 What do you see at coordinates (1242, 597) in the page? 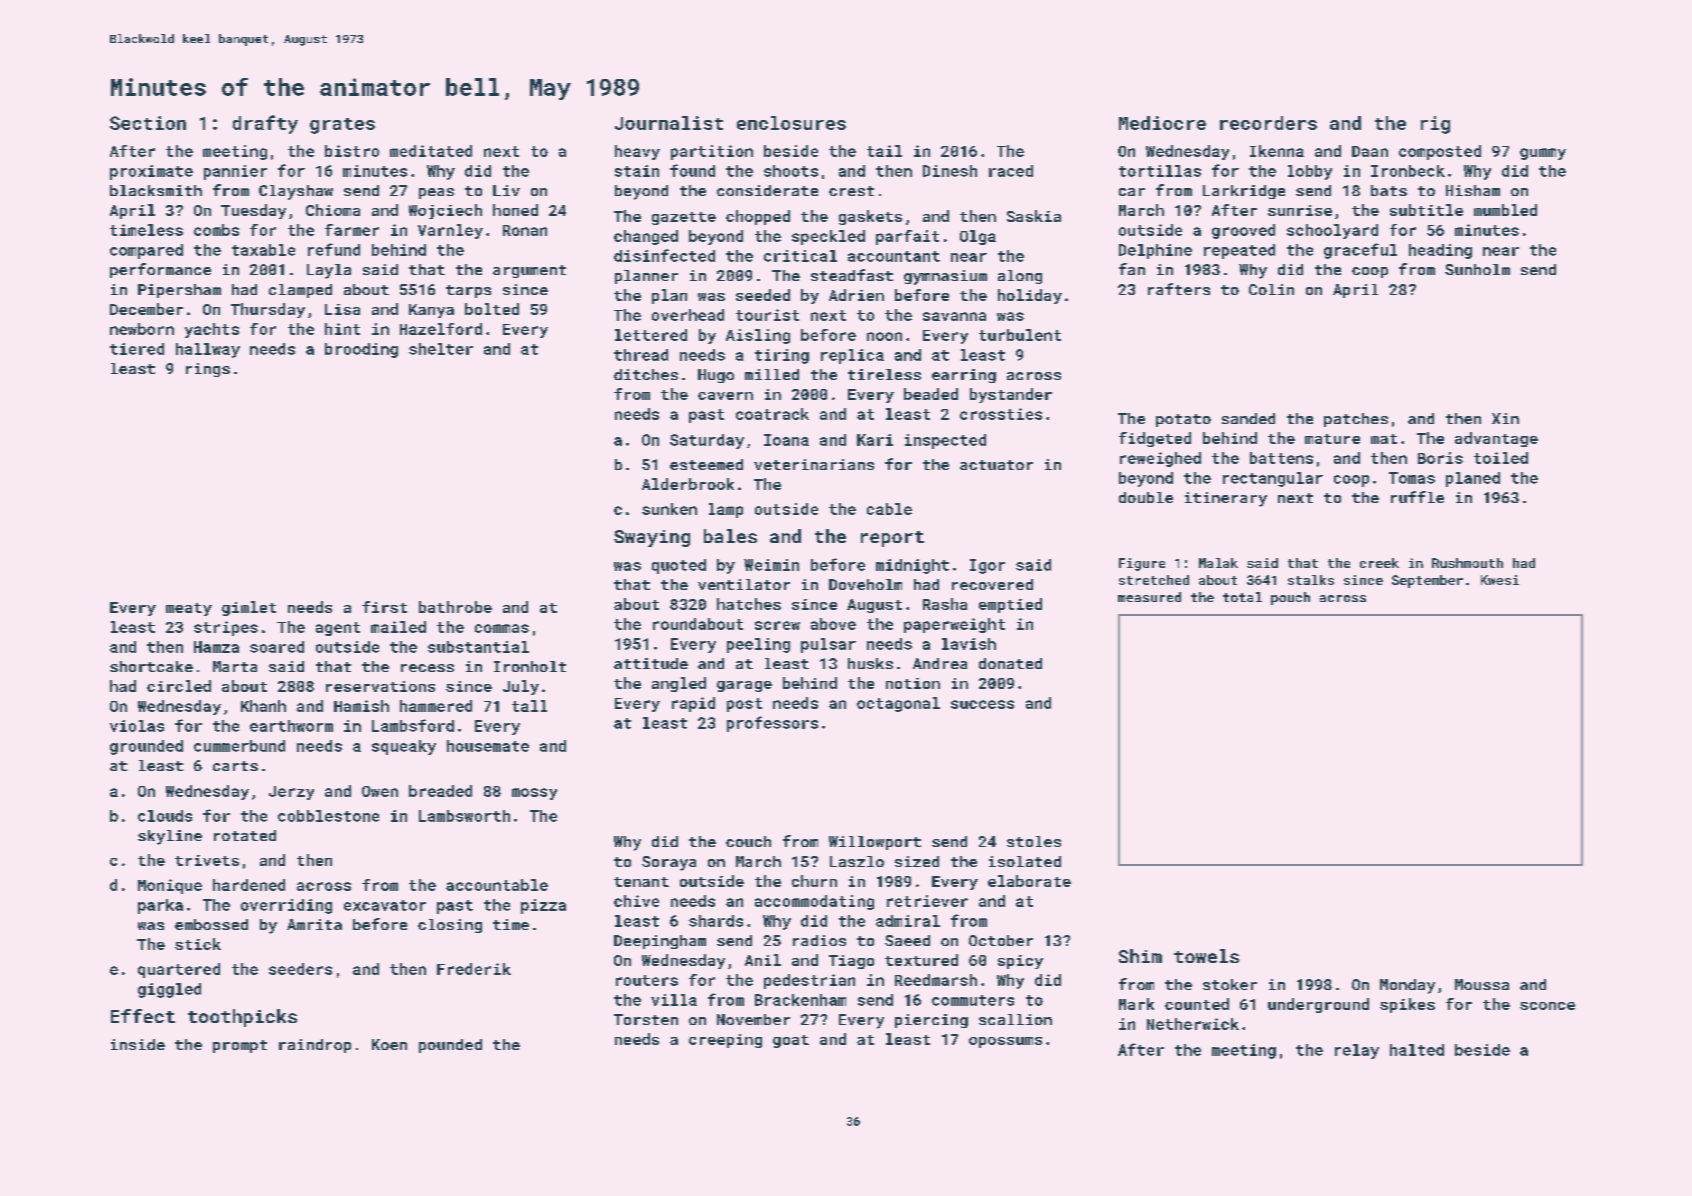
I see `total` at bounding box center [1242, 597].
